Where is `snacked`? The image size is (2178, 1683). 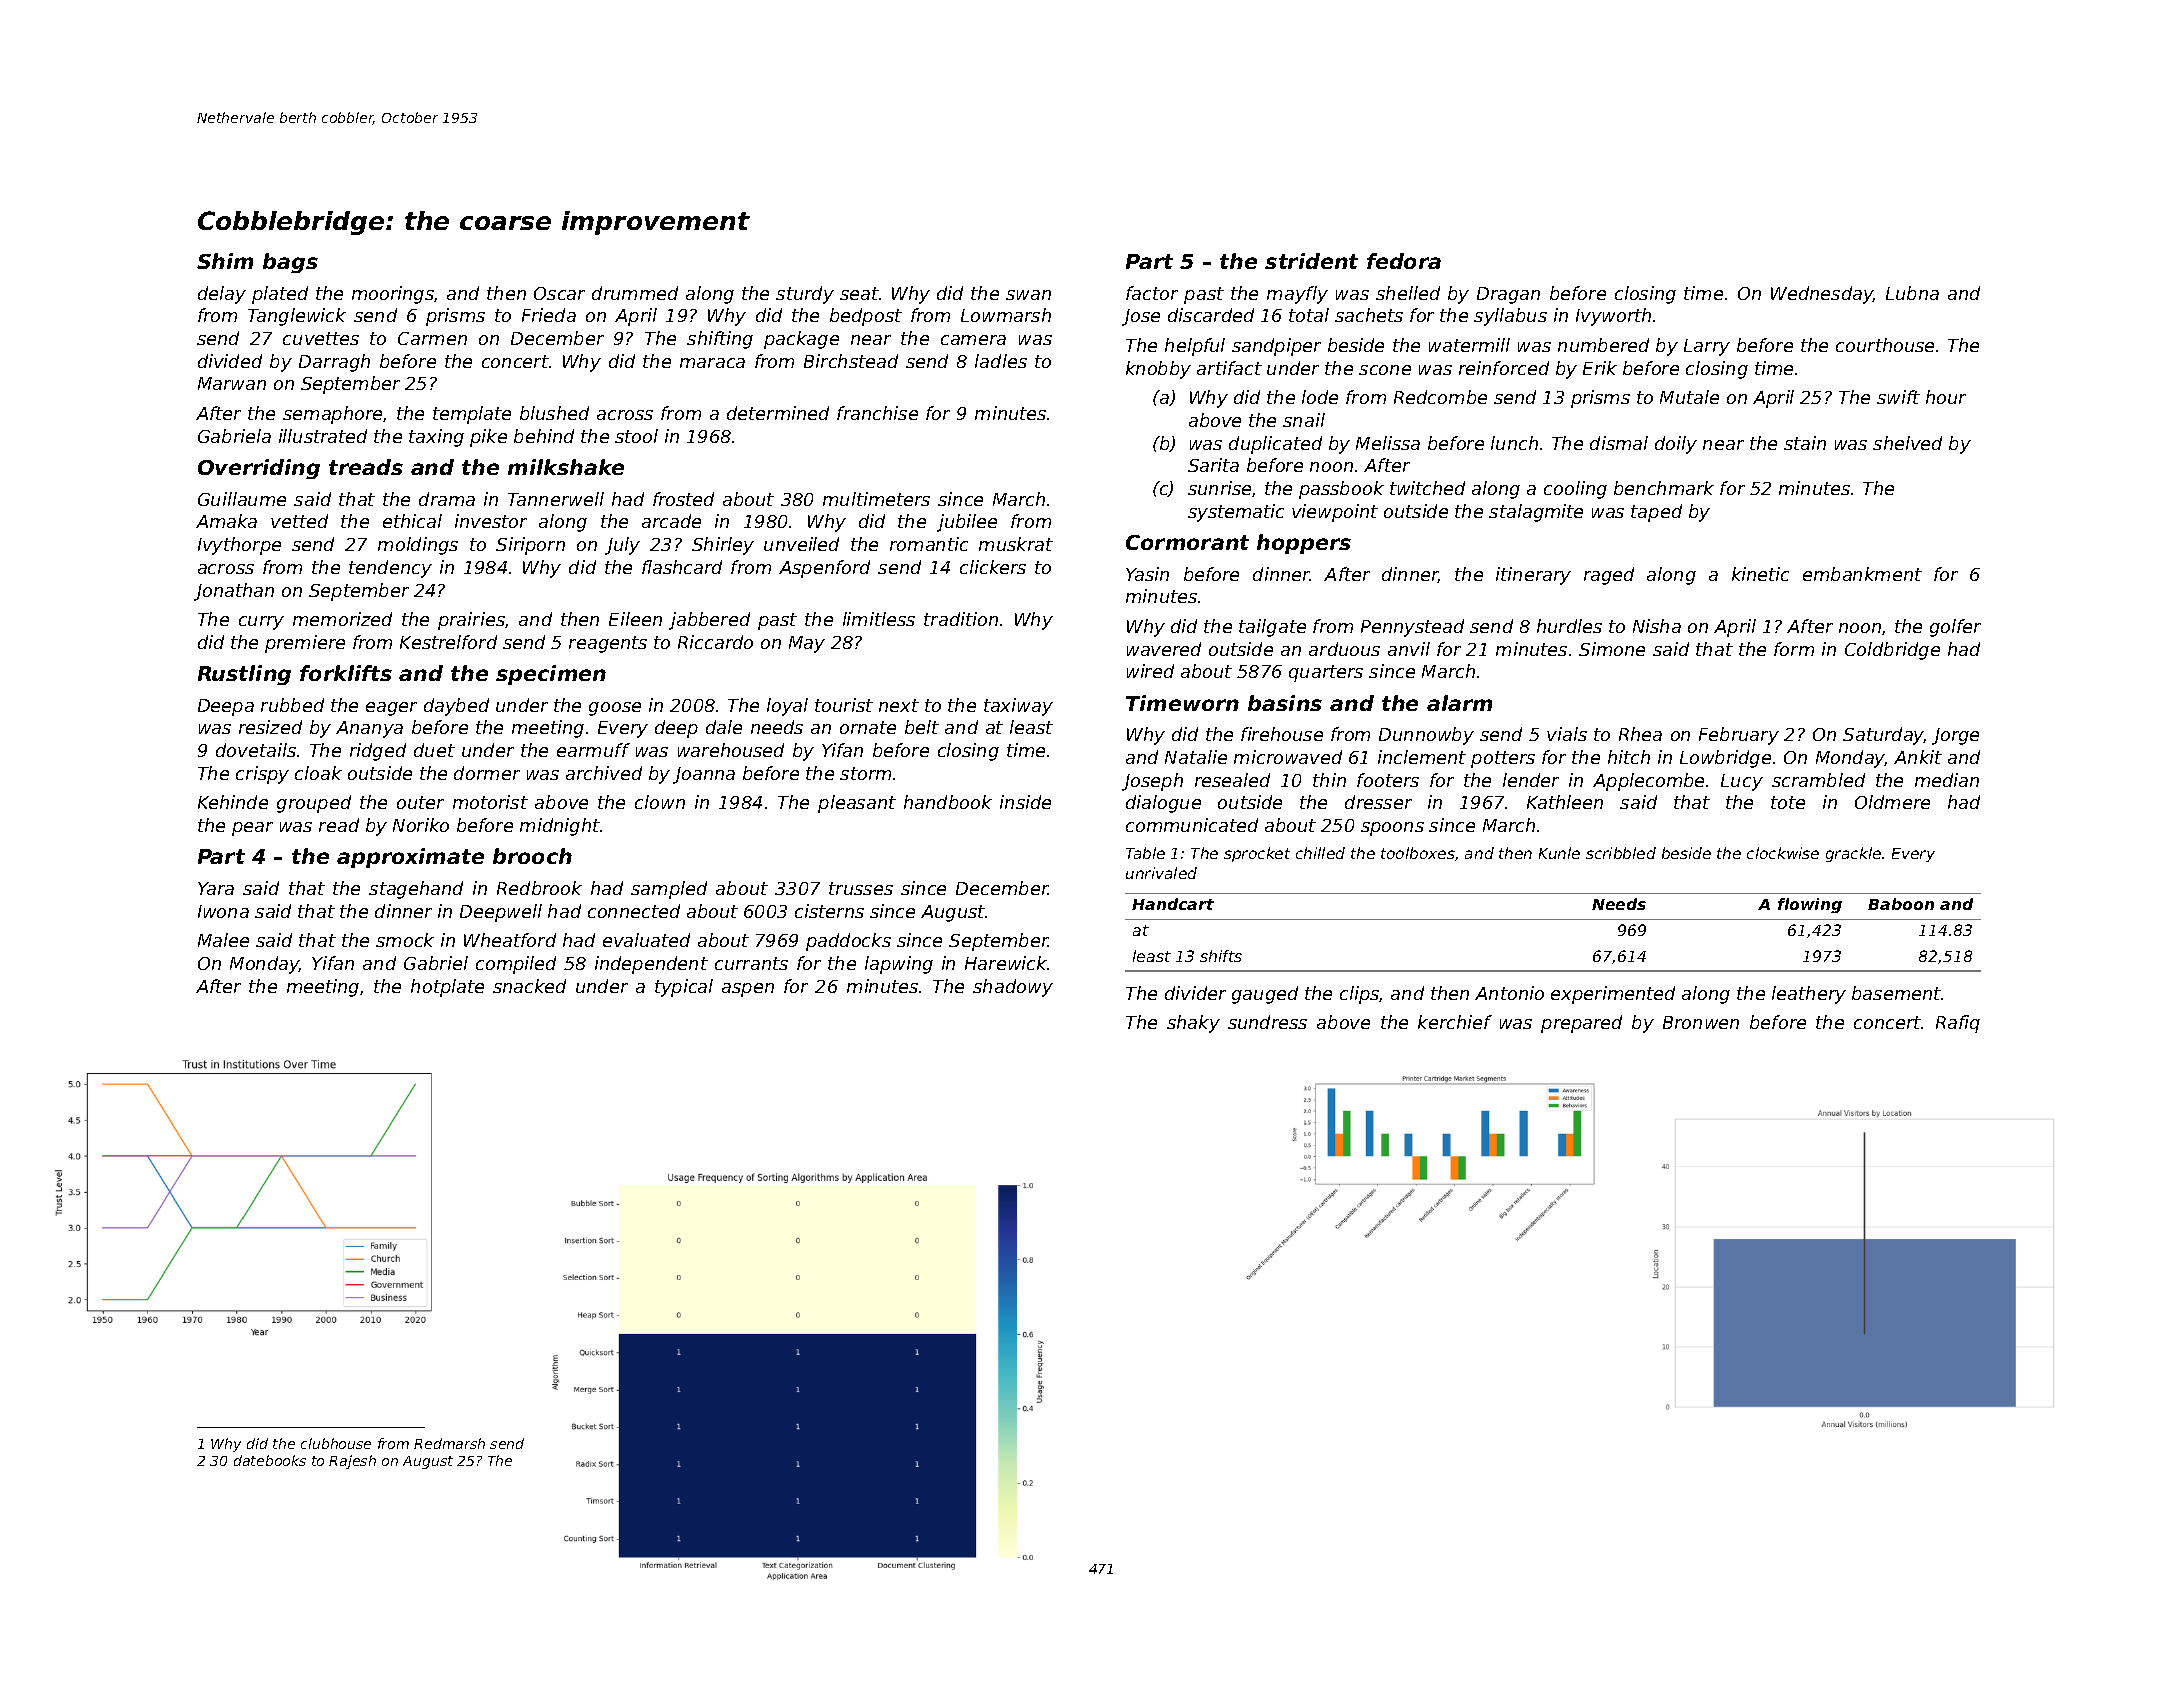 snacked is located at coordinates (529, 986).
